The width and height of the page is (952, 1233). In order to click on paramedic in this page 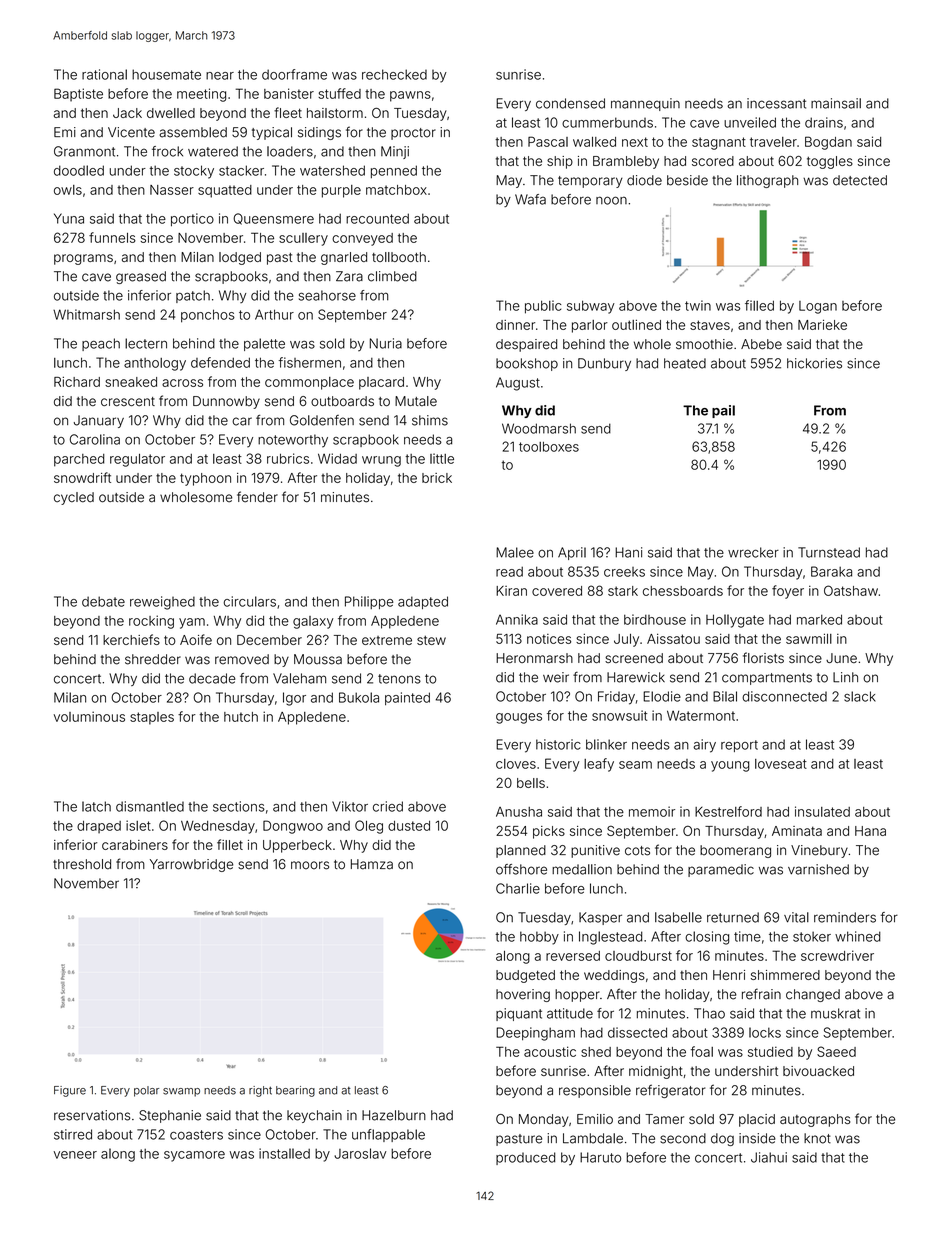, I will do `click(721, 870)`.
